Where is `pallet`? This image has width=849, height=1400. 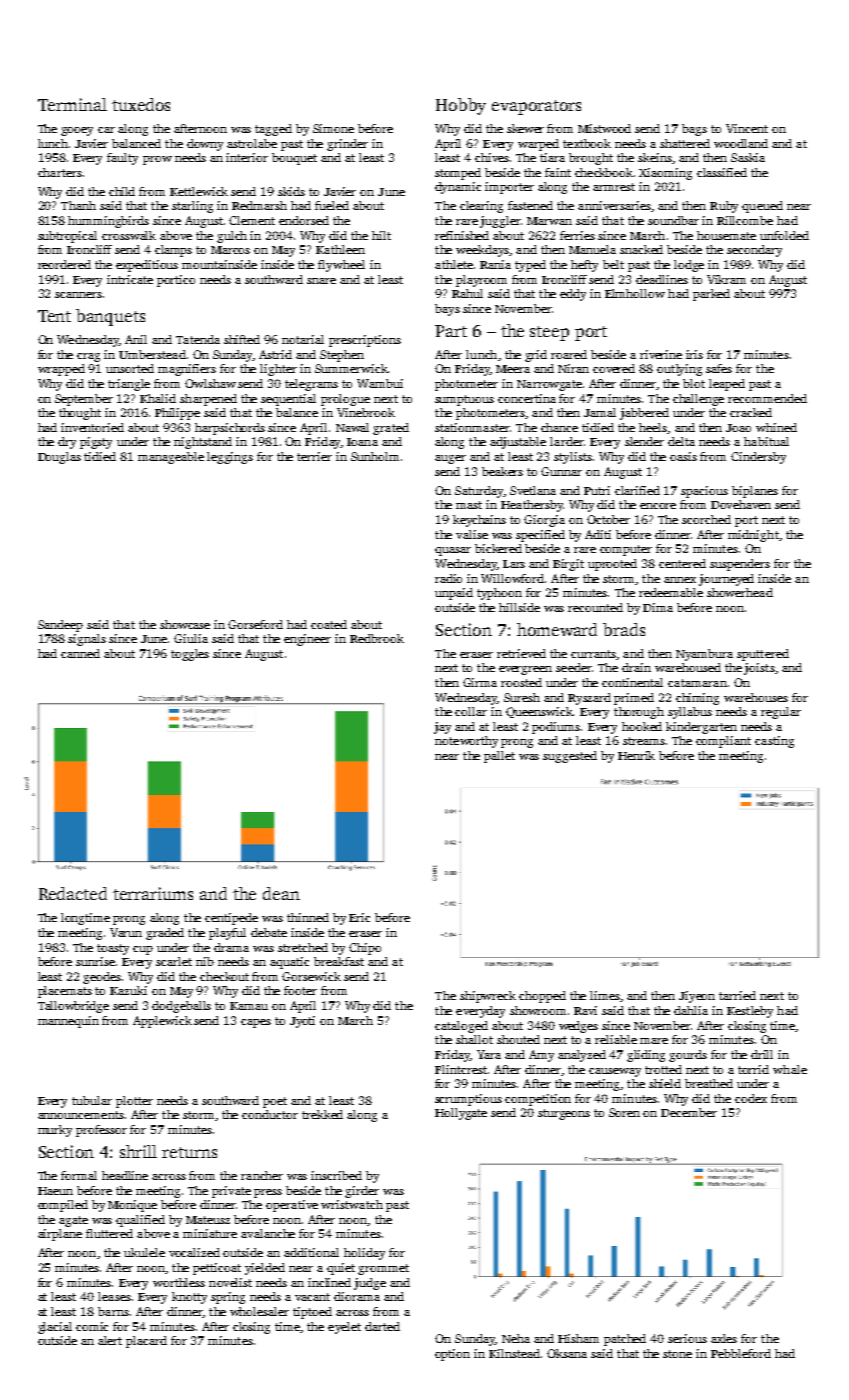
pallet is located at coordinates (499, 757).
